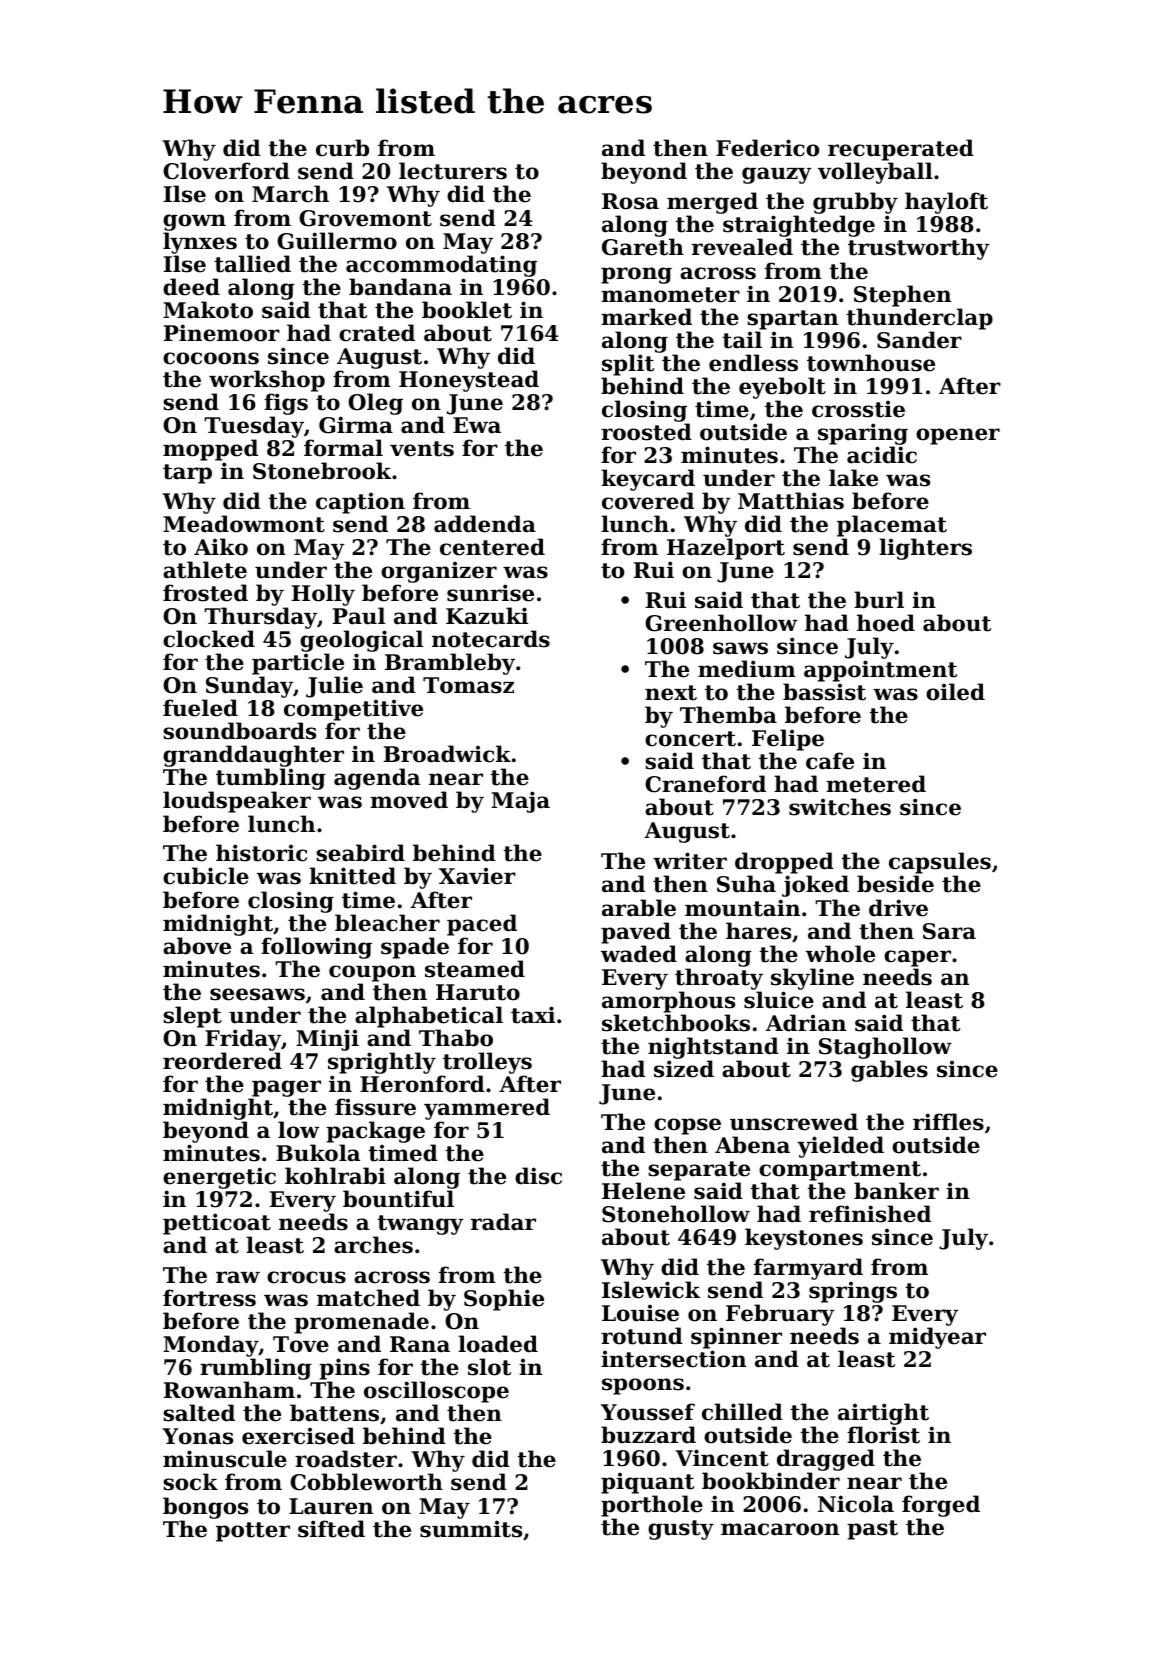  What do you see at coordinates (673, 1359) in the image?
I see `intersection` at bounding box center [673, 1359].
